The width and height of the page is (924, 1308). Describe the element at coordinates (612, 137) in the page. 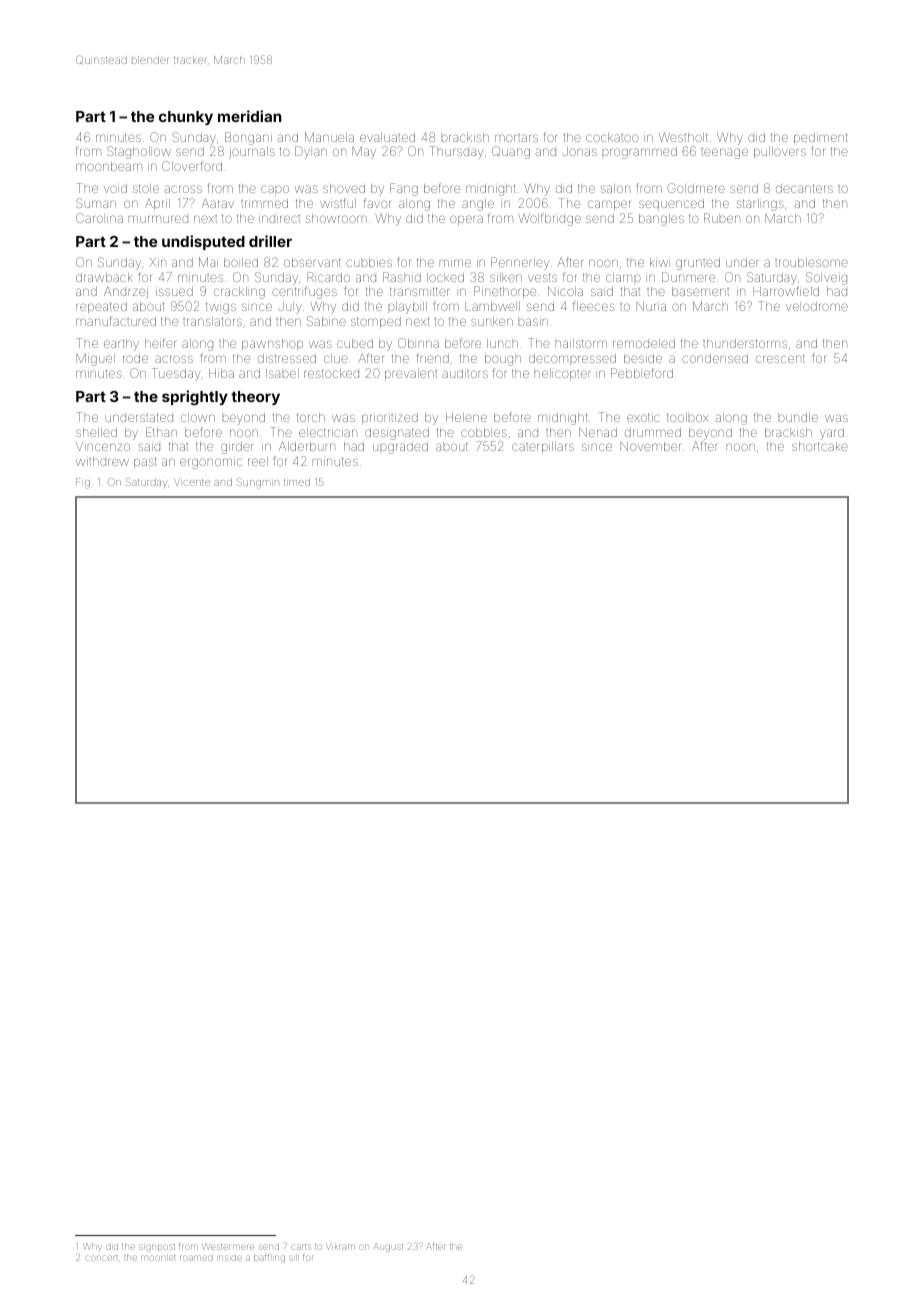

I see `cockatoo` at that location.
